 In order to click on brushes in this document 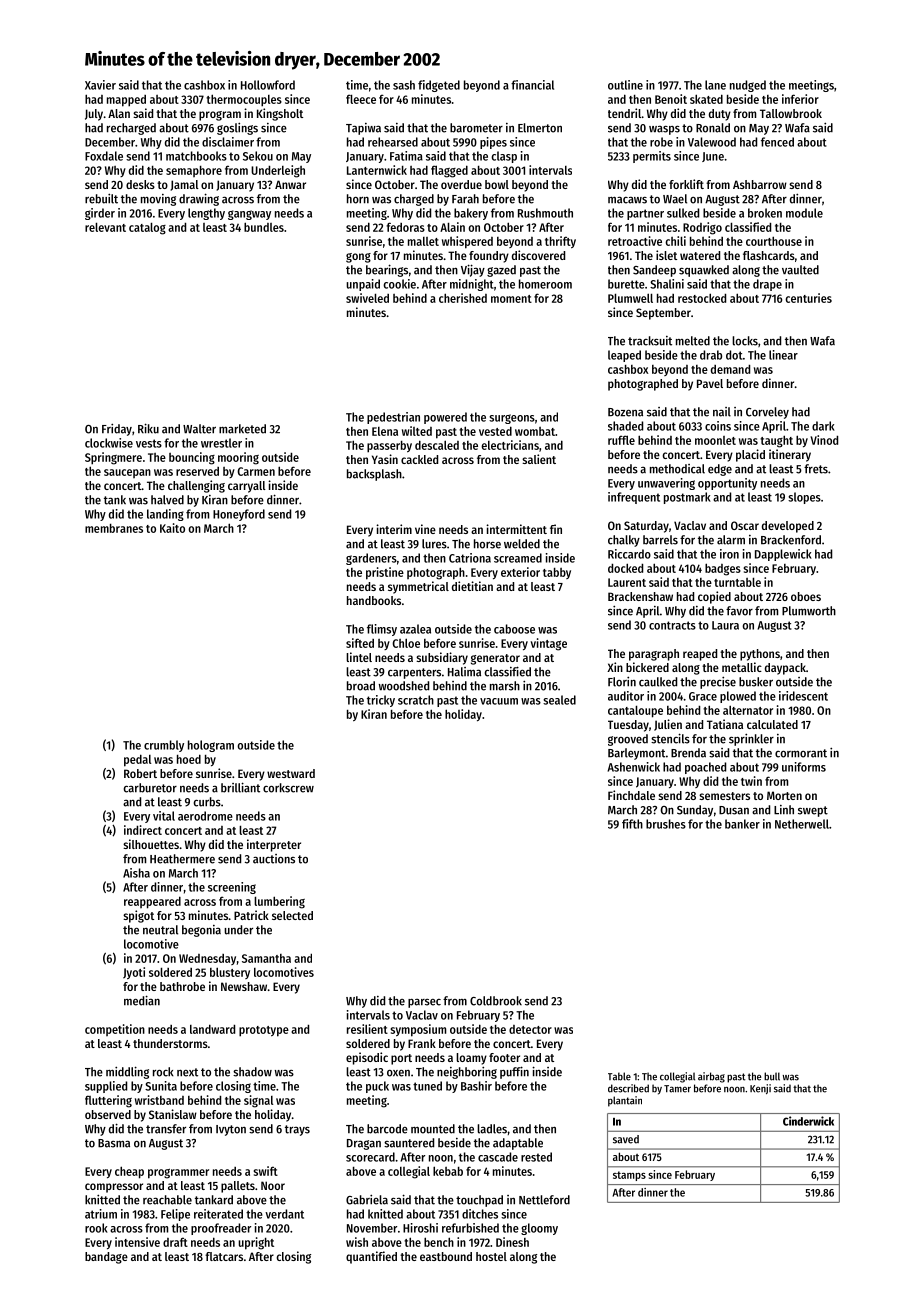, I will do `click(666, 824)`.
